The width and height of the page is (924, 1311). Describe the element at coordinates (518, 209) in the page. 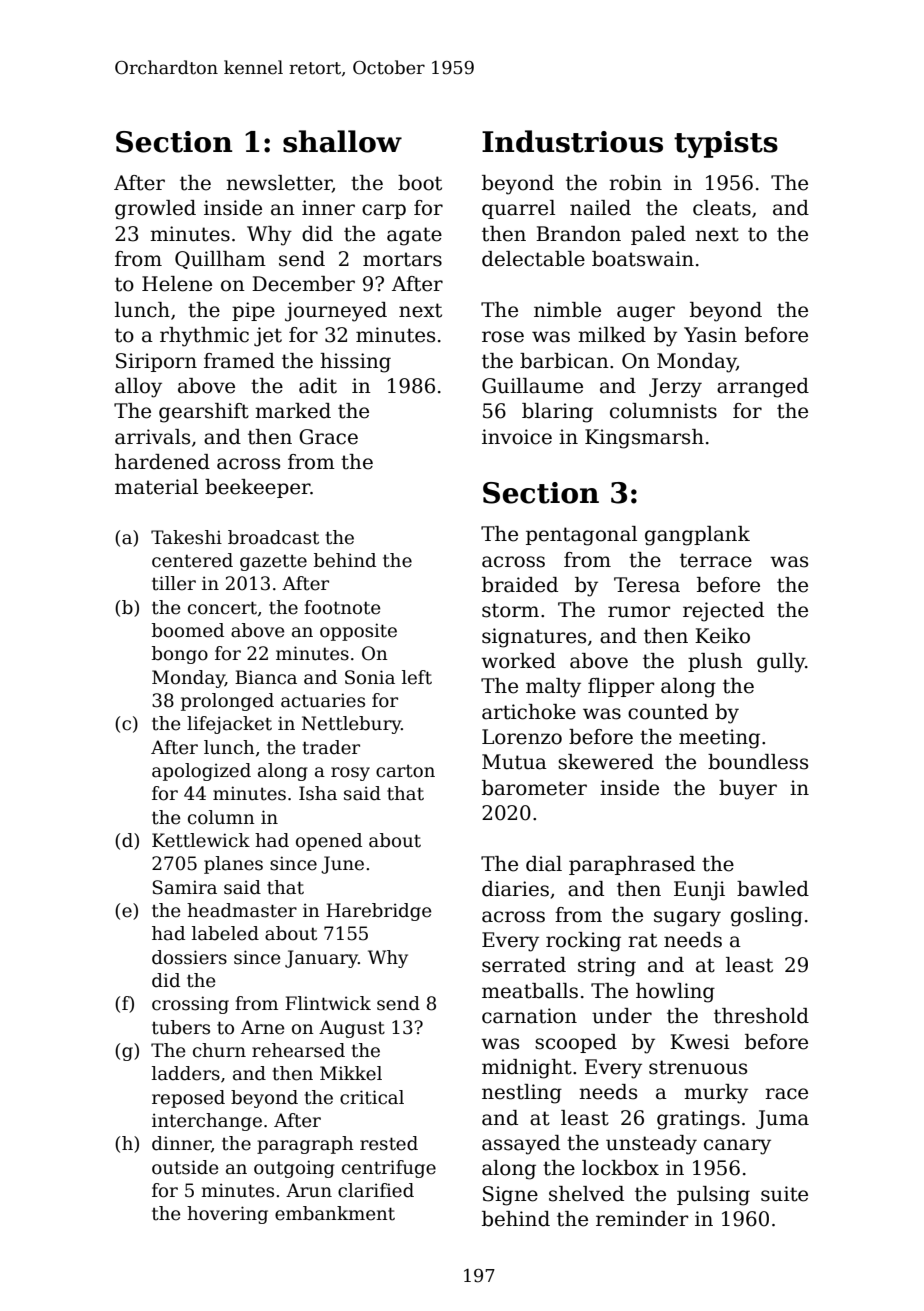

I see `quarrel` at that location.
